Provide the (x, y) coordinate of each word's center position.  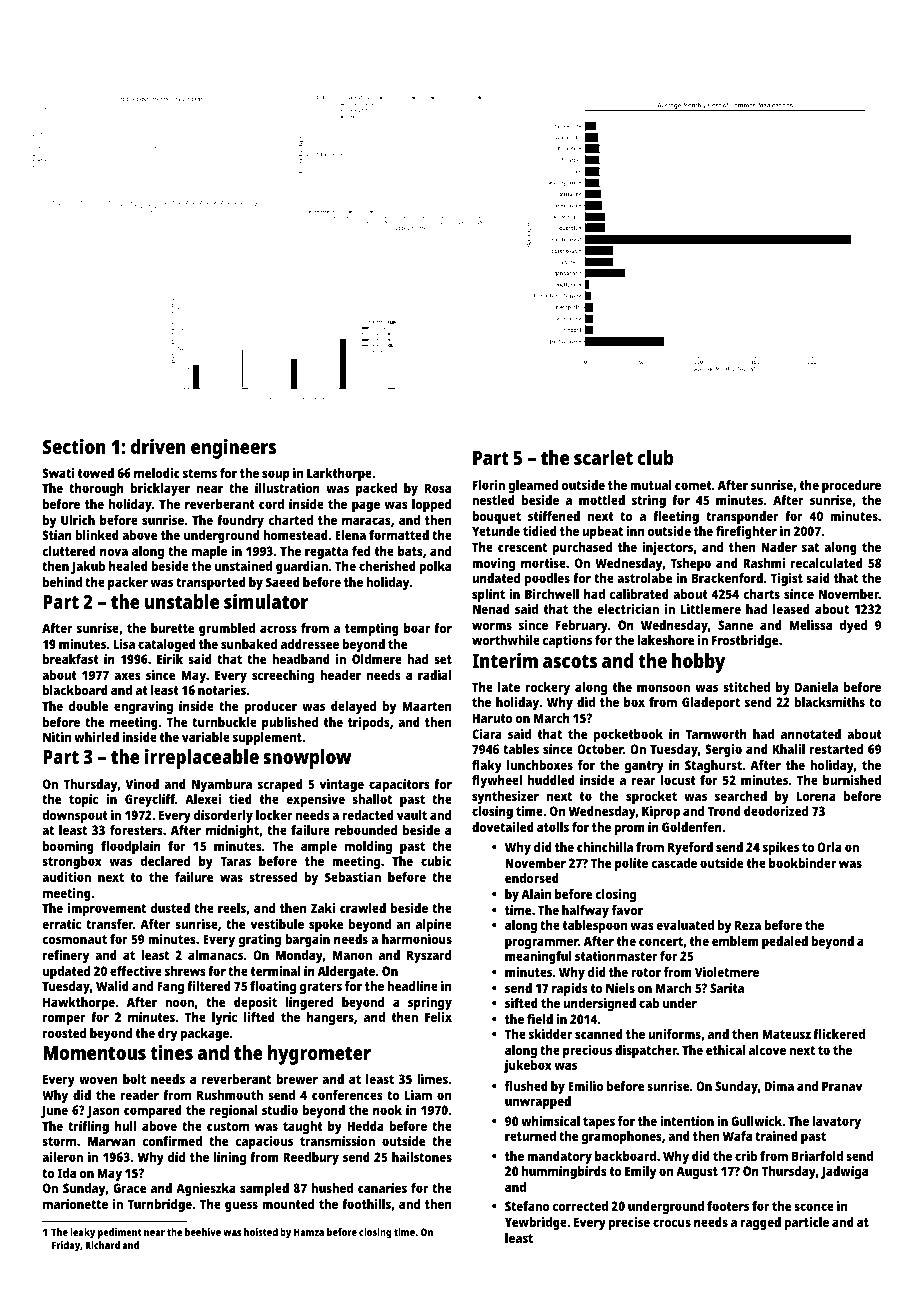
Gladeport (711, 703)
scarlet (603, 457)
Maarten (426, 706)
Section (74, 446)
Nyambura (222, 785)
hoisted (261, 1232)
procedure (851, 486)
